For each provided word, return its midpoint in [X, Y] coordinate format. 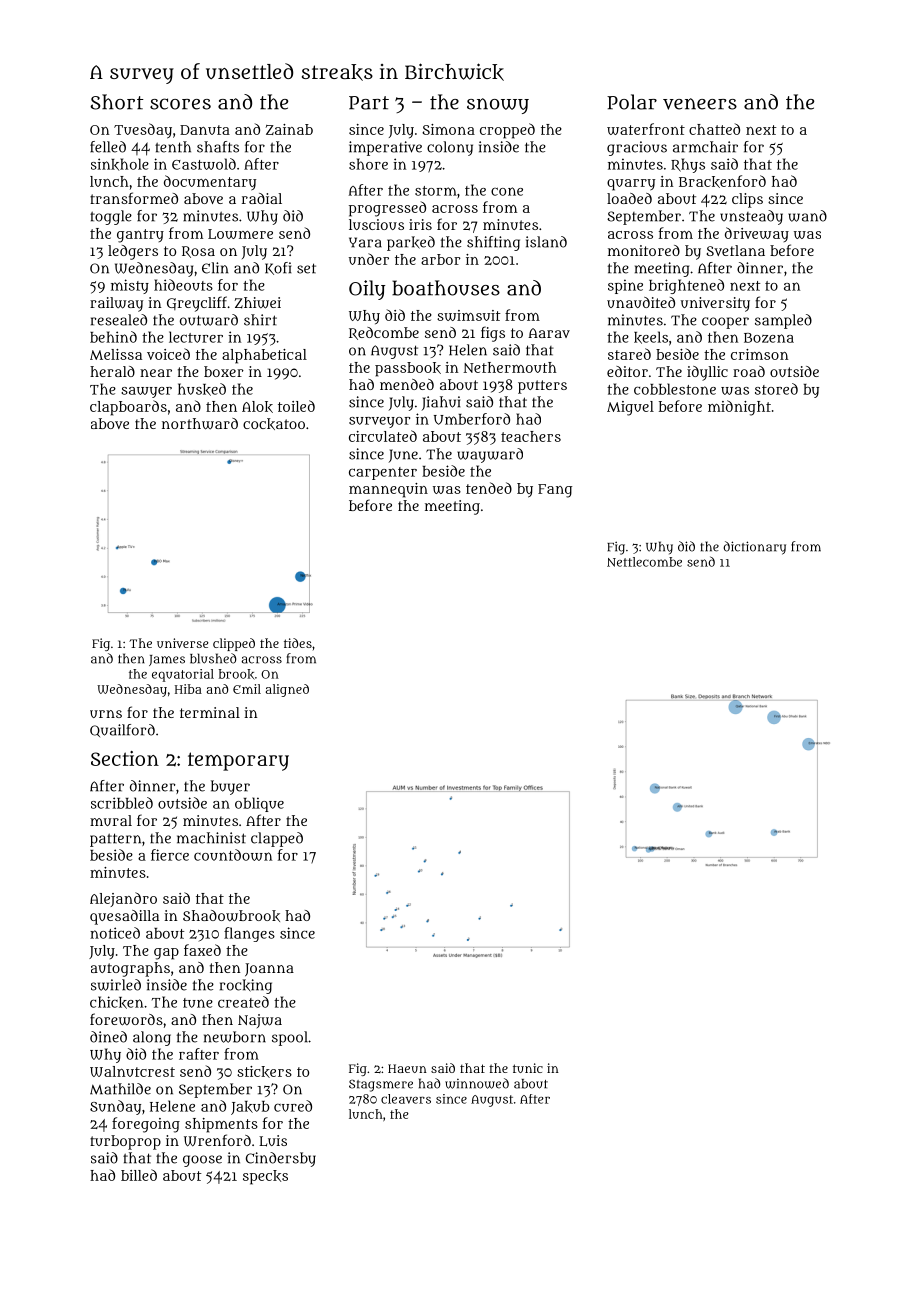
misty [130, 286]
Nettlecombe [644, 562]
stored [776, 389]
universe [183, 643]
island [546, 242]
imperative [385, 148]
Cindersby [281, 1159]
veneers [700, 104]
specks [265, 1177]
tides [298, 643]
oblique [259, 804]
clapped [277, 839]
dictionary [754, 548]
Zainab [289, 129]
